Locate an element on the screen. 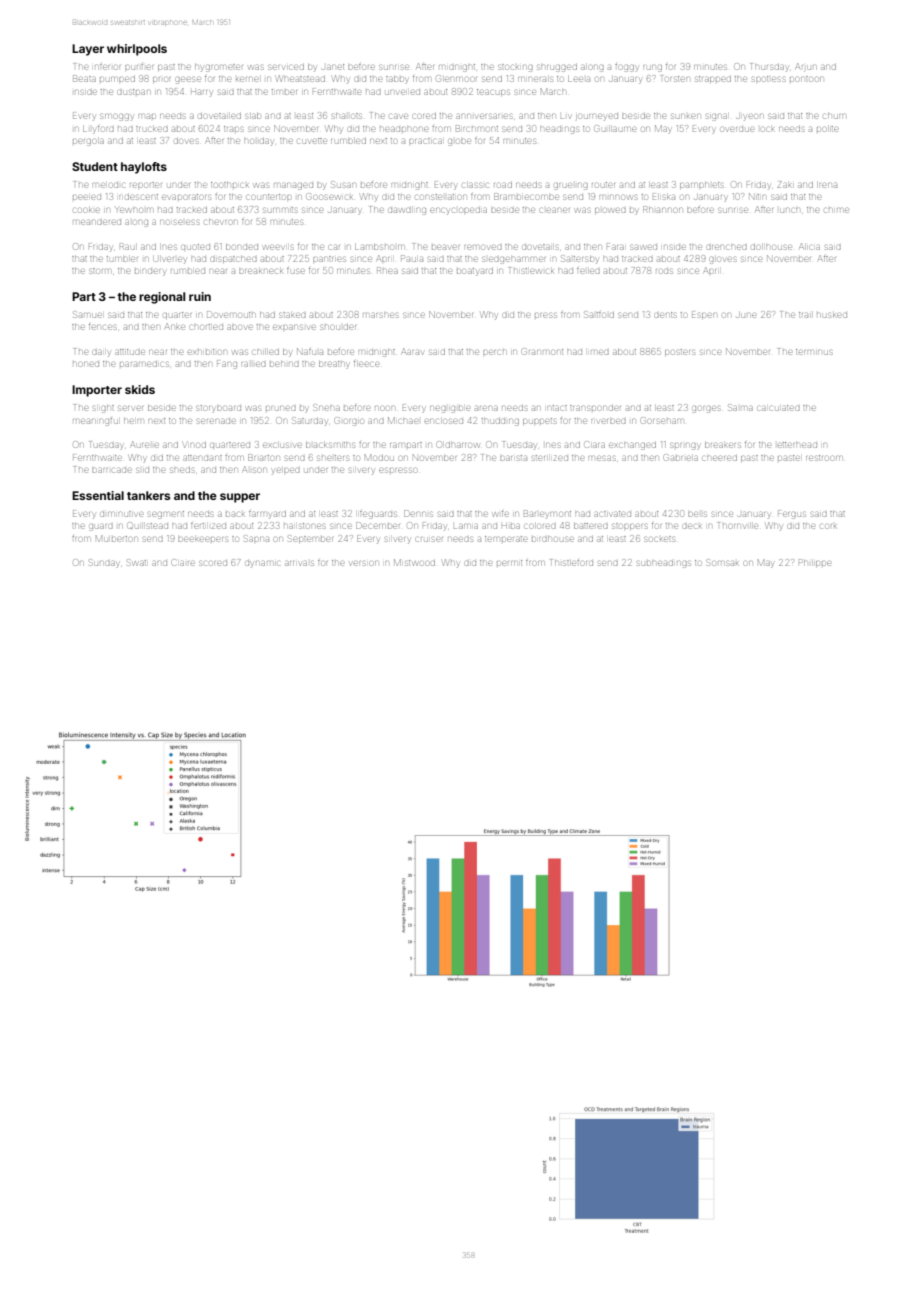  meaningful is located at coordinates (95, 421).
